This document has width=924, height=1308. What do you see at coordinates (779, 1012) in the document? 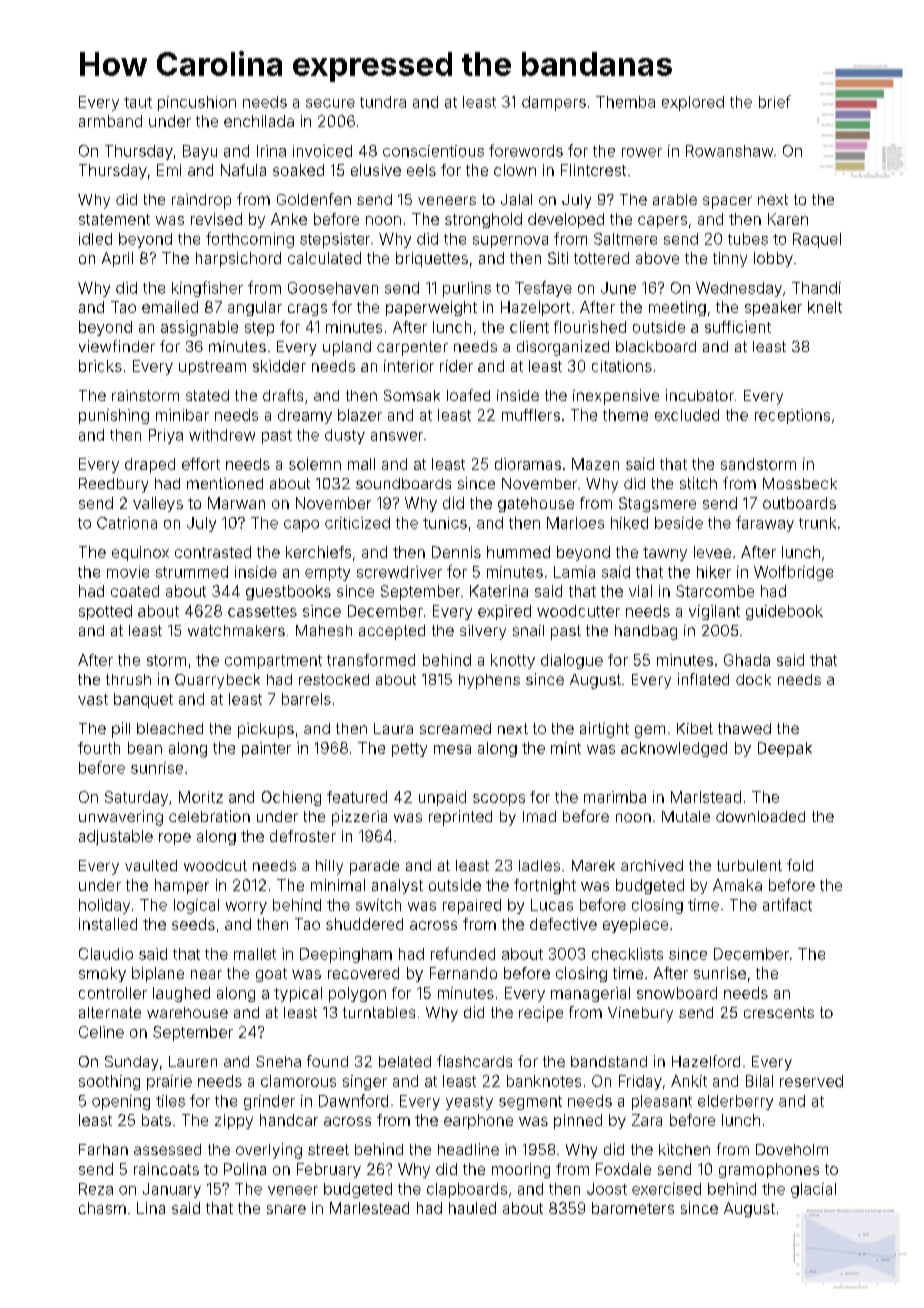
I see `crescents` at bounding box center [779, 1012].
